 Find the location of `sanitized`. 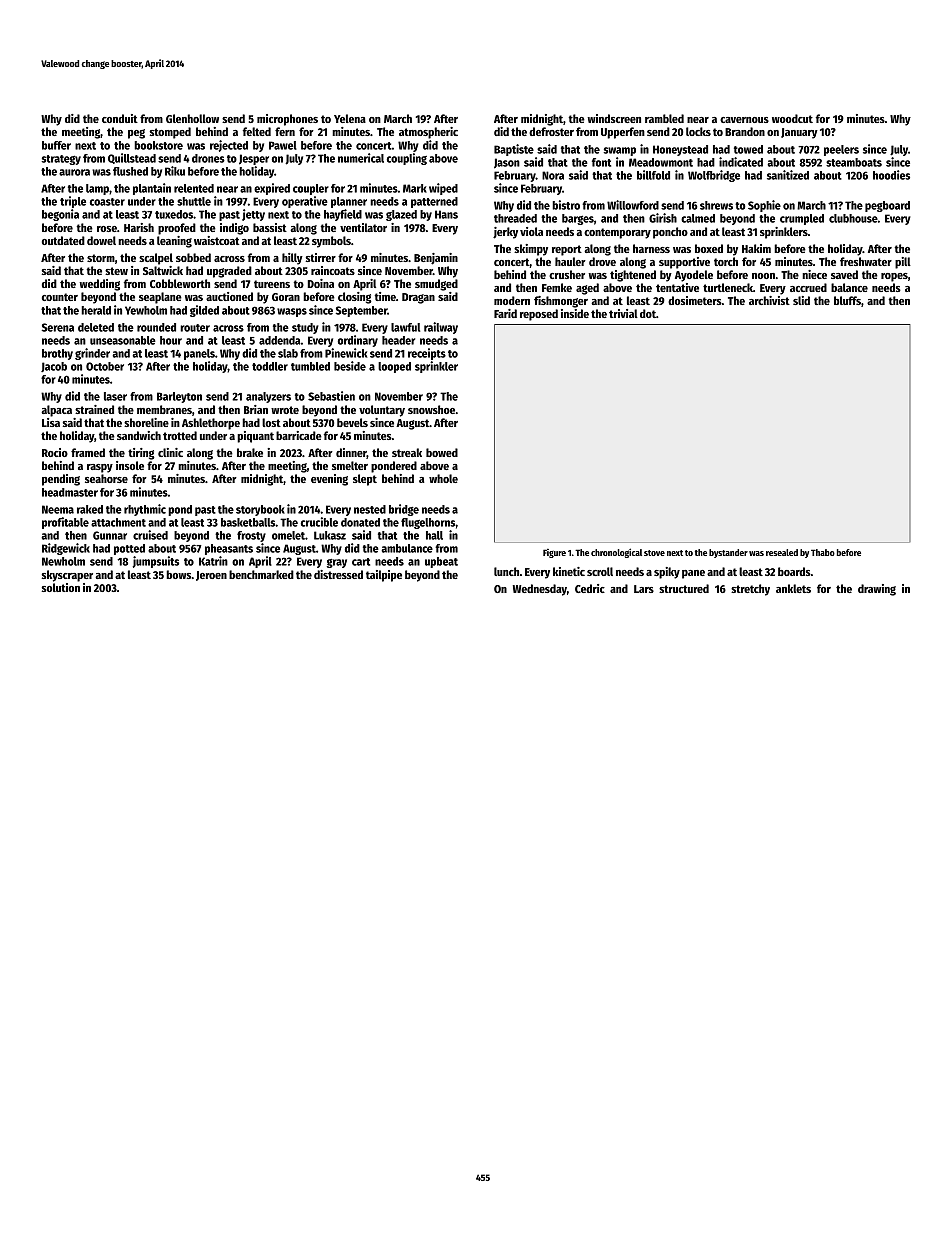

sanitized is located at coordinates (788, 175).
